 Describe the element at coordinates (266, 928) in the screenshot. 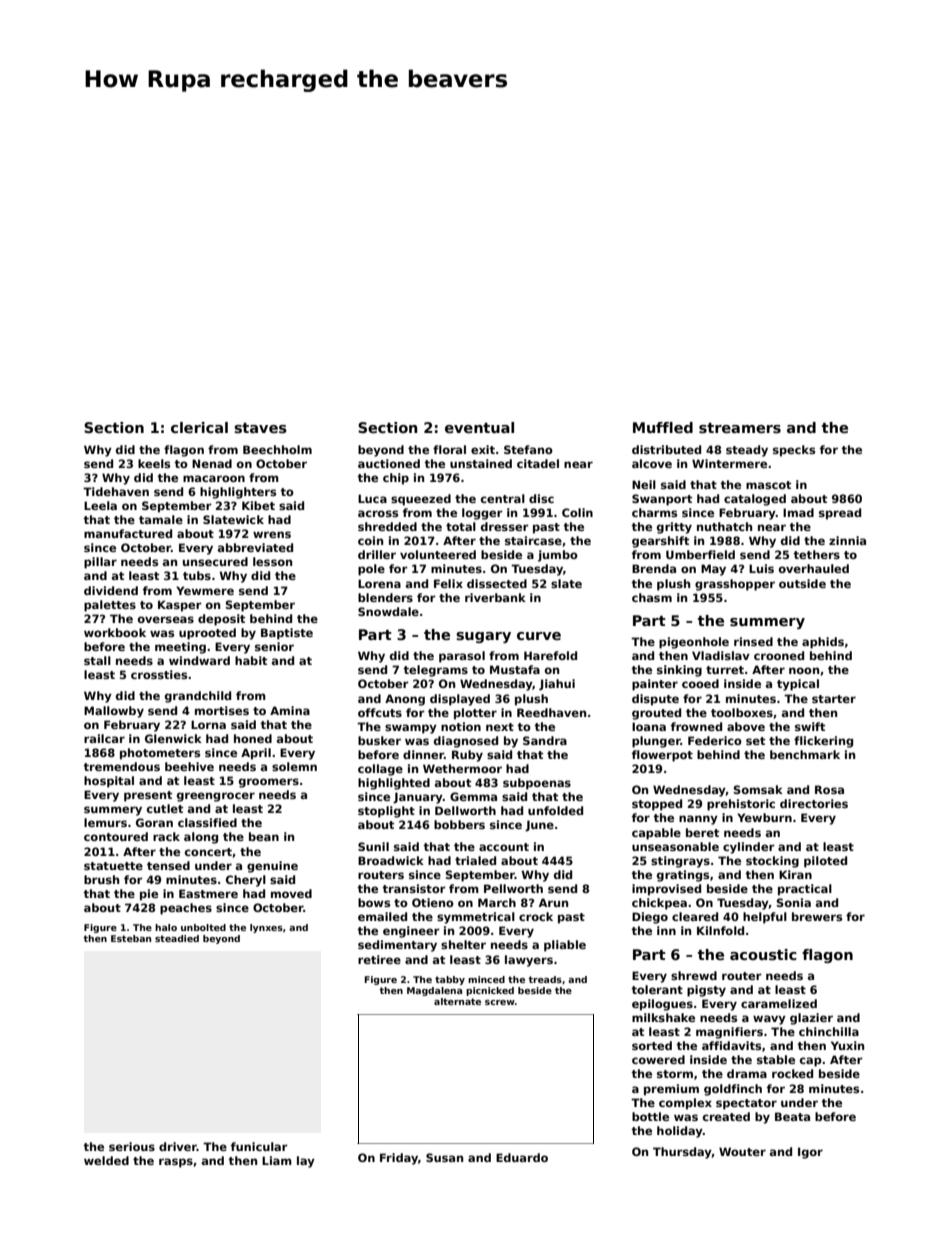

I see `lynxes` at that location.
